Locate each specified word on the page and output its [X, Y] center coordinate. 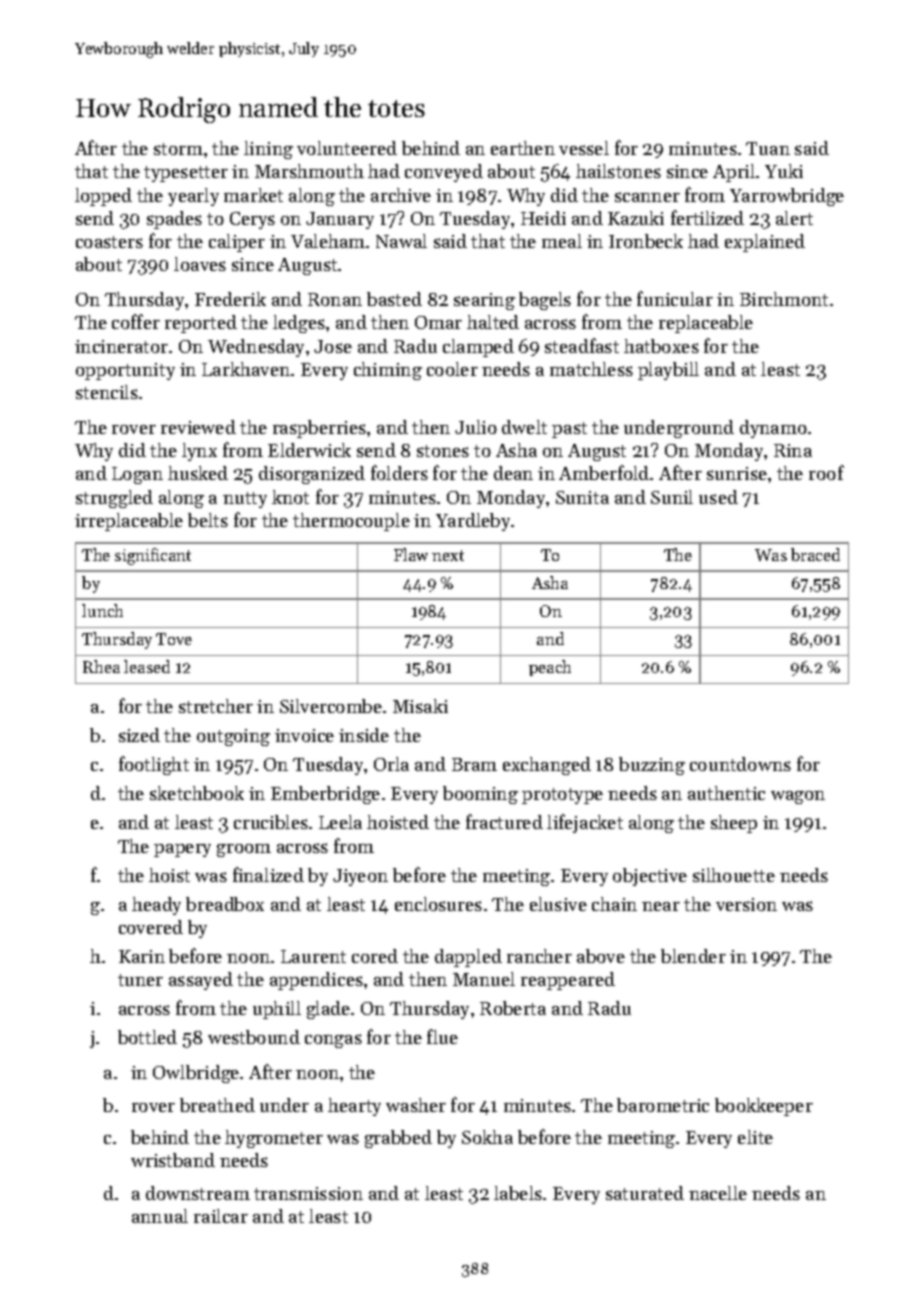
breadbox [225, 904]
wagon [798, 797]
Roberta [513, 1008]
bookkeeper [764, 1107]
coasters [109, 242]
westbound [254, 1037]
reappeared [568, 981]
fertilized [707, 217]
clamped [478, 348]
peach [550, 668]
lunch [102, 610]
